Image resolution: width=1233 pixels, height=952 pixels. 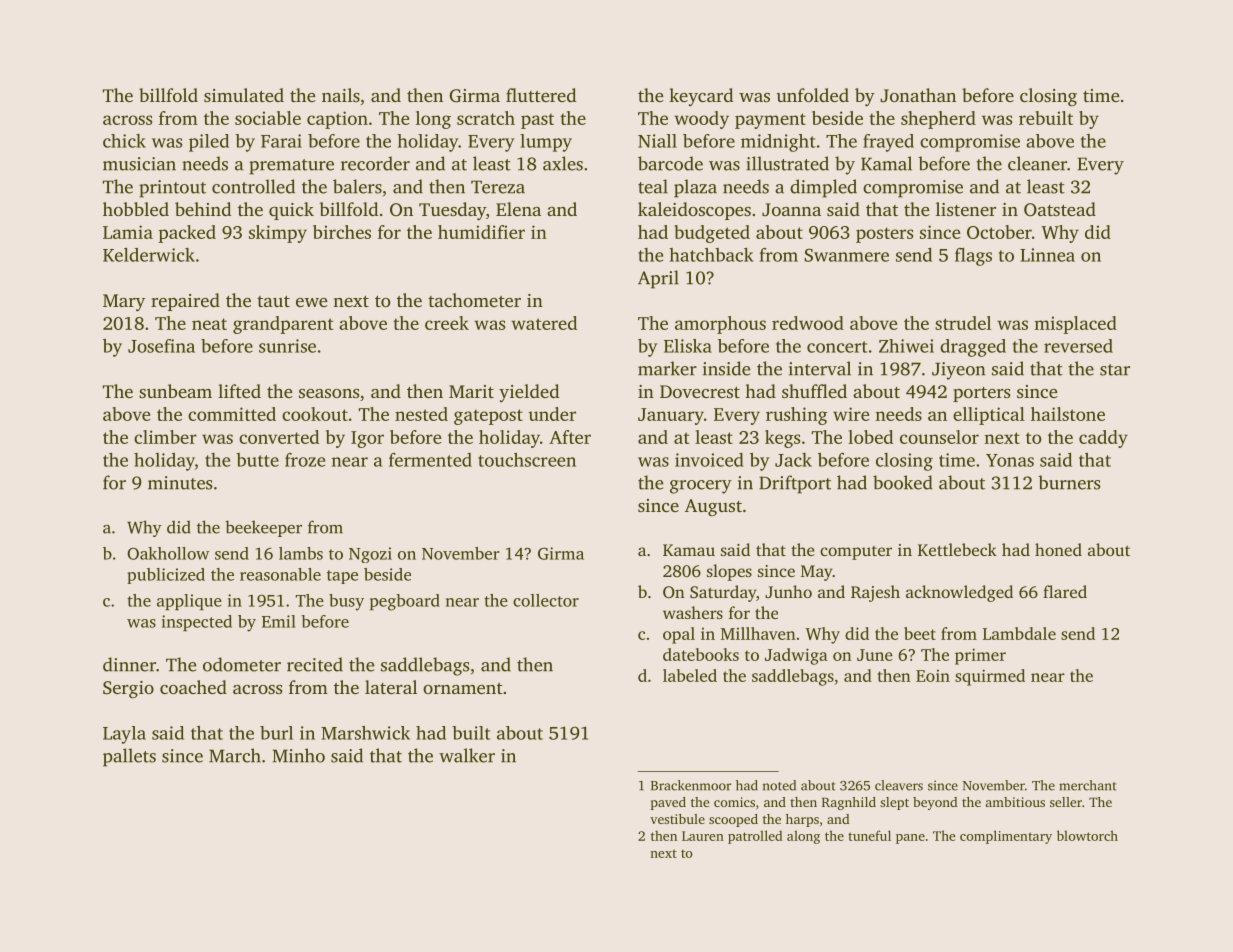 What do you see at coordinates (1103, 439) in the page?
I see `caddy` at bounding box center [1103, 439].
